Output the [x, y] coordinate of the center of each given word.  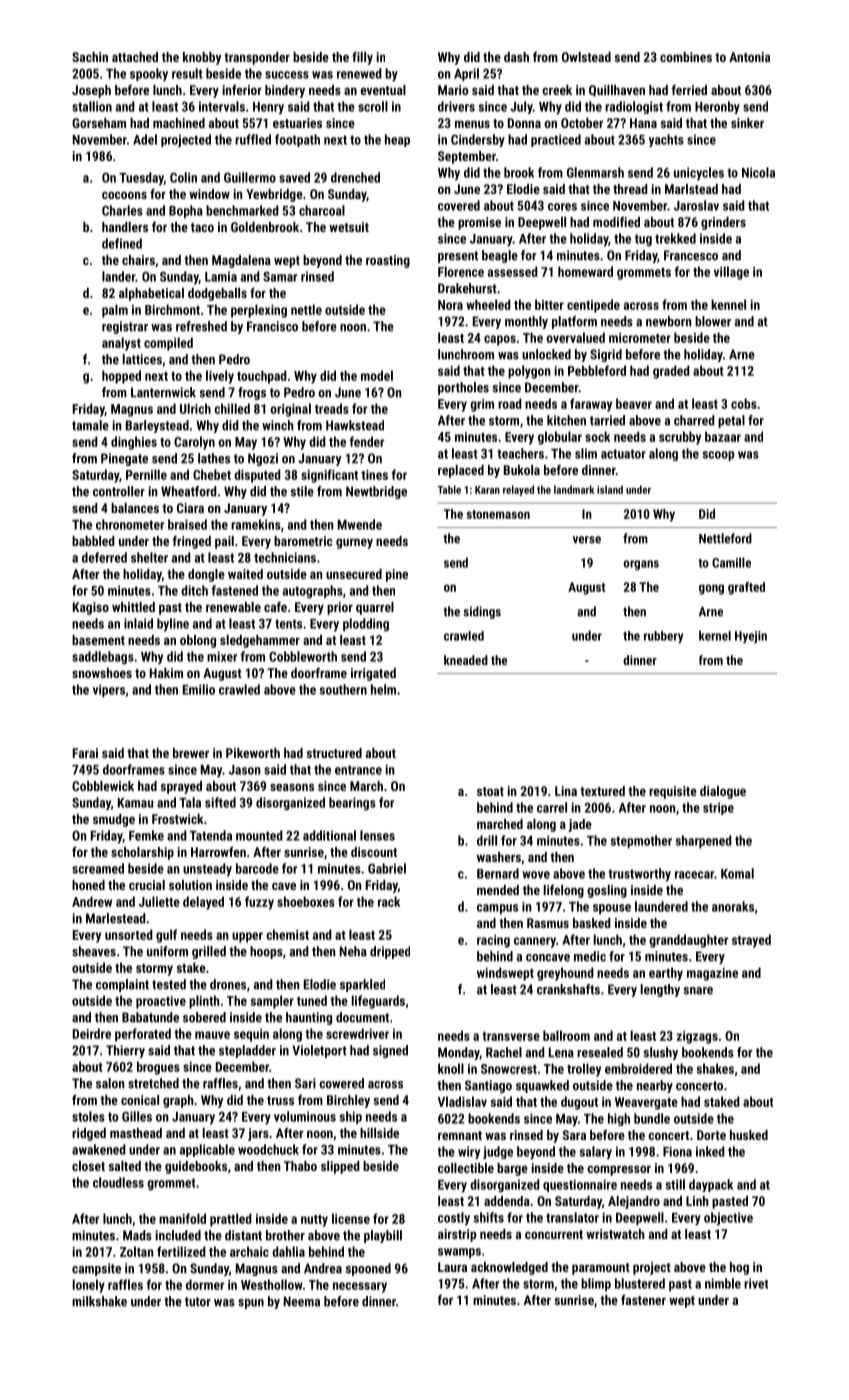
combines [686, 57]
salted [125, 1166]
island [610, 489]
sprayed [181, 787]
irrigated [373, 674]
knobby [202, 58]
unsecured [354, 574]
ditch [194, 590]
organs [641, 565]
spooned [368, 1269]
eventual [383, 90]
